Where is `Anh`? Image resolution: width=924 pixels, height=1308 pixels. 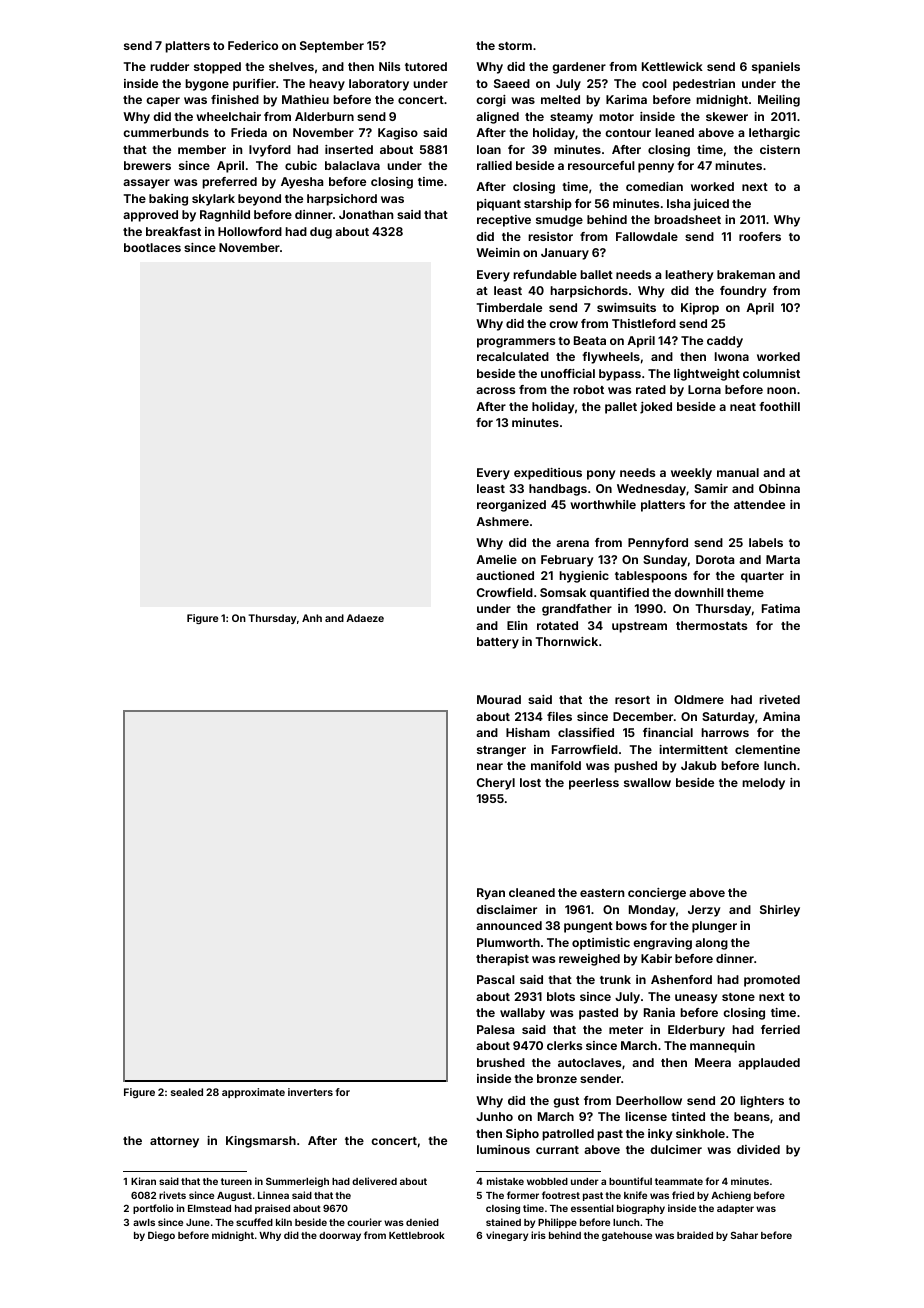
Anh is located at coordinates (312, 618).
